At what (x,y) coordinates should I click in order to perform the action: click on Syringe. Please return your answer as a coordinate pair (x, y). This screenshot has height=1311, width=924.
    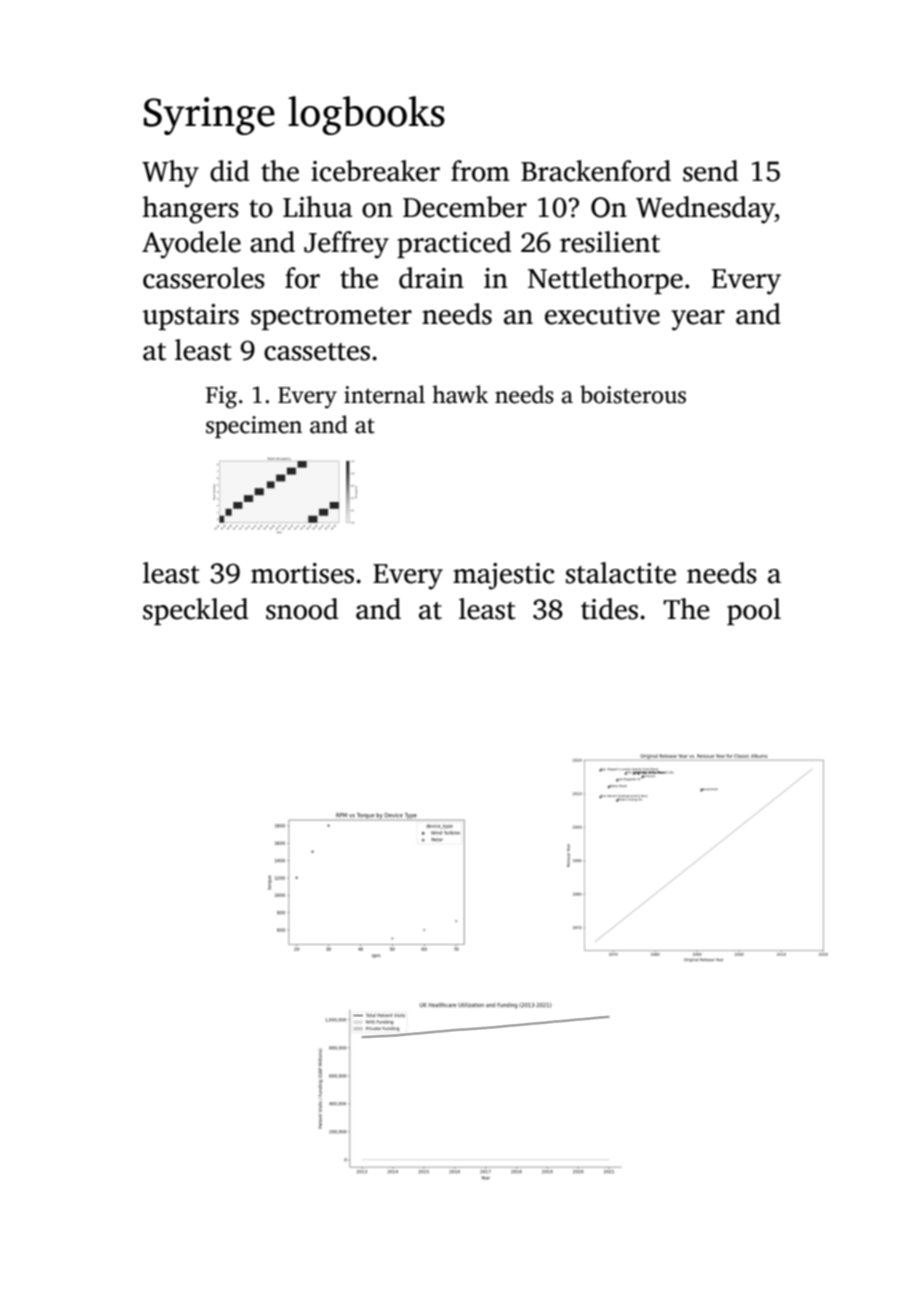
    Looking at the image, I should click on (209, 116).
